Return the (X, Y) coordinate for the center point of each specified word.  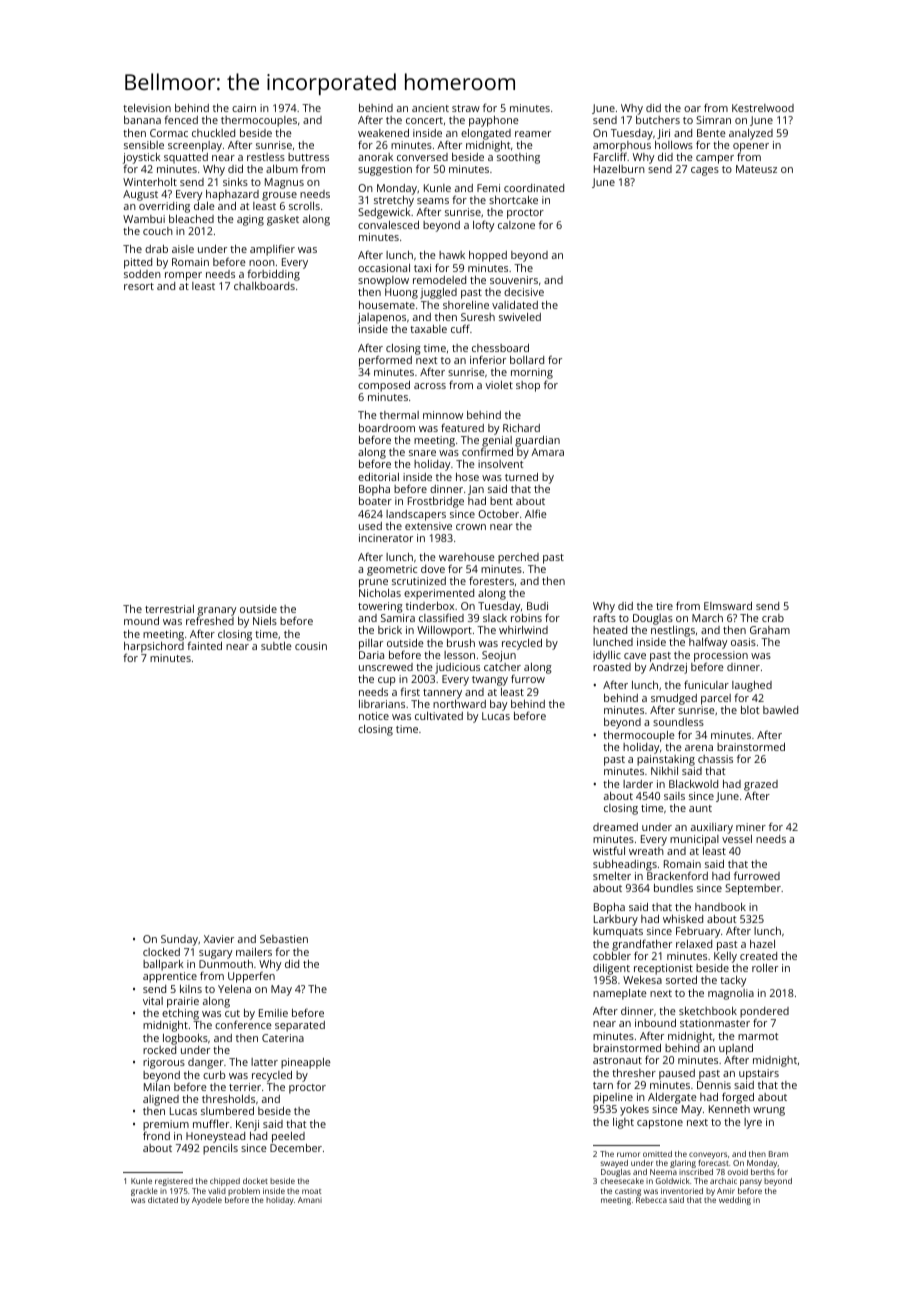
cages (705, 171)
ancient (430, 108)
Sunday (179, 940)
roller (765, 968)
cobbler (612, 956)
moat (311, 1191)
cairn (244, 108)
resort (139, 286)
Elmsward (728, 606)
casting (628, 1192)
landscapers (416, 515)
